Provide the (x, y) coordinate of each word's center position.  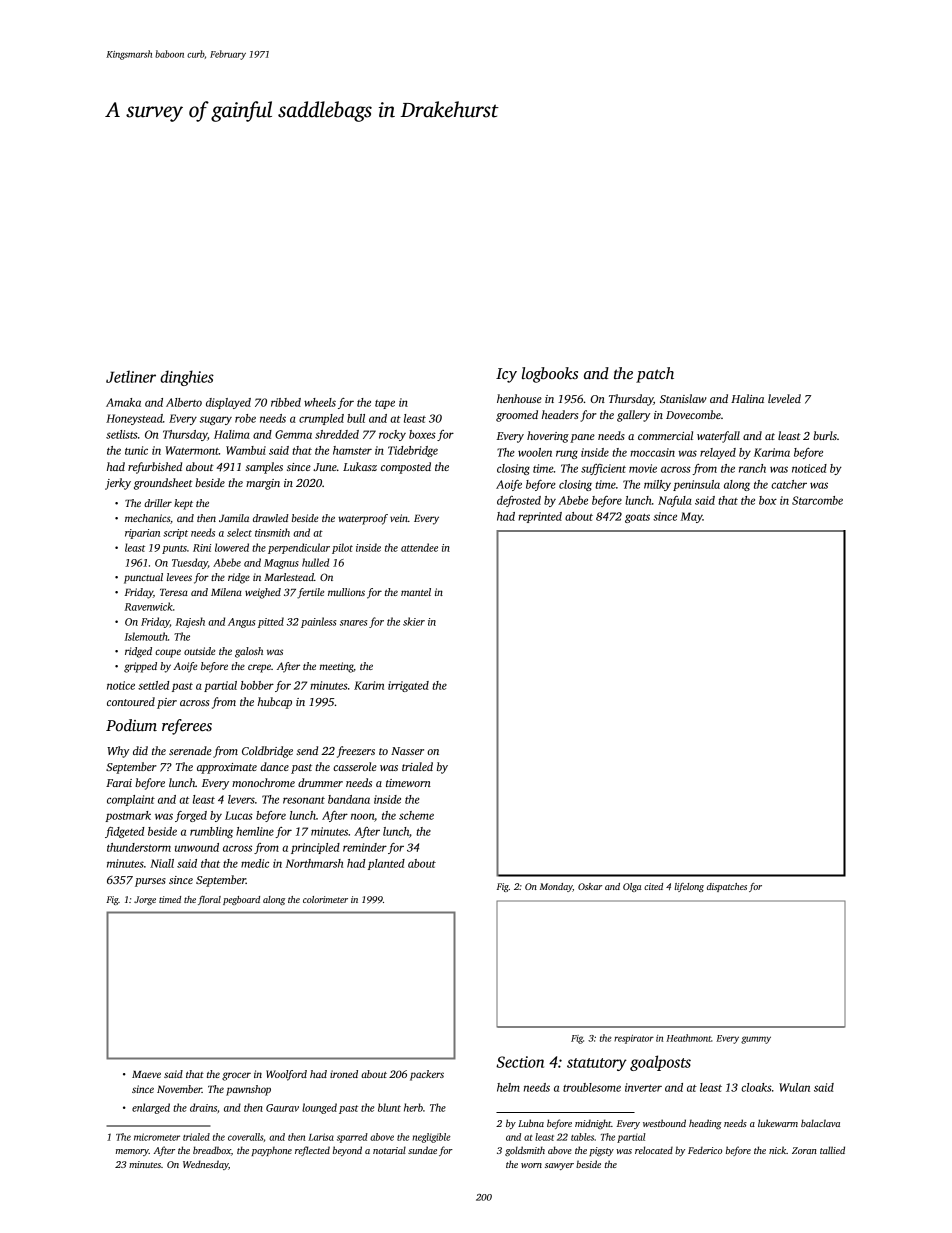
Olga (632, 887)
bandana (349, 799)
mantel (416, 592)
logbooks (550, 375)
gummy (756, 1040)
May (692, 517)
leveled (784, 398)
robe (245, 418)
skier (414, 621)
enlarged (151, 1108)
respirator (634, 1039)
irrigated (408, 686)
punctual (143, 578)
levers (241, 799)
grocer (236, 1076)
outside (199, 651)
